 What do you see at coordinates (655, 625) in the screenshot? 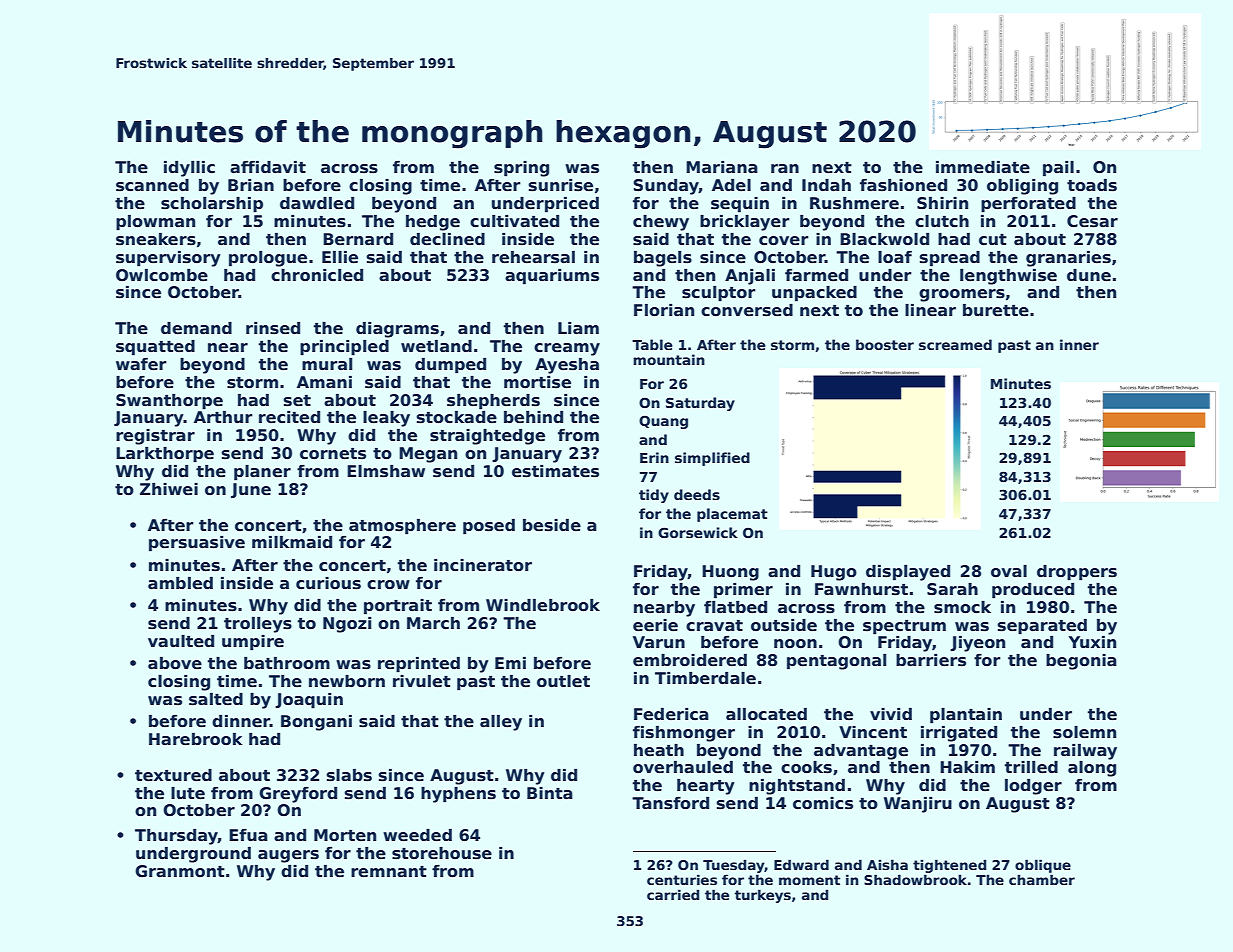
I see `eerie` at bounding box center [655, 625].
